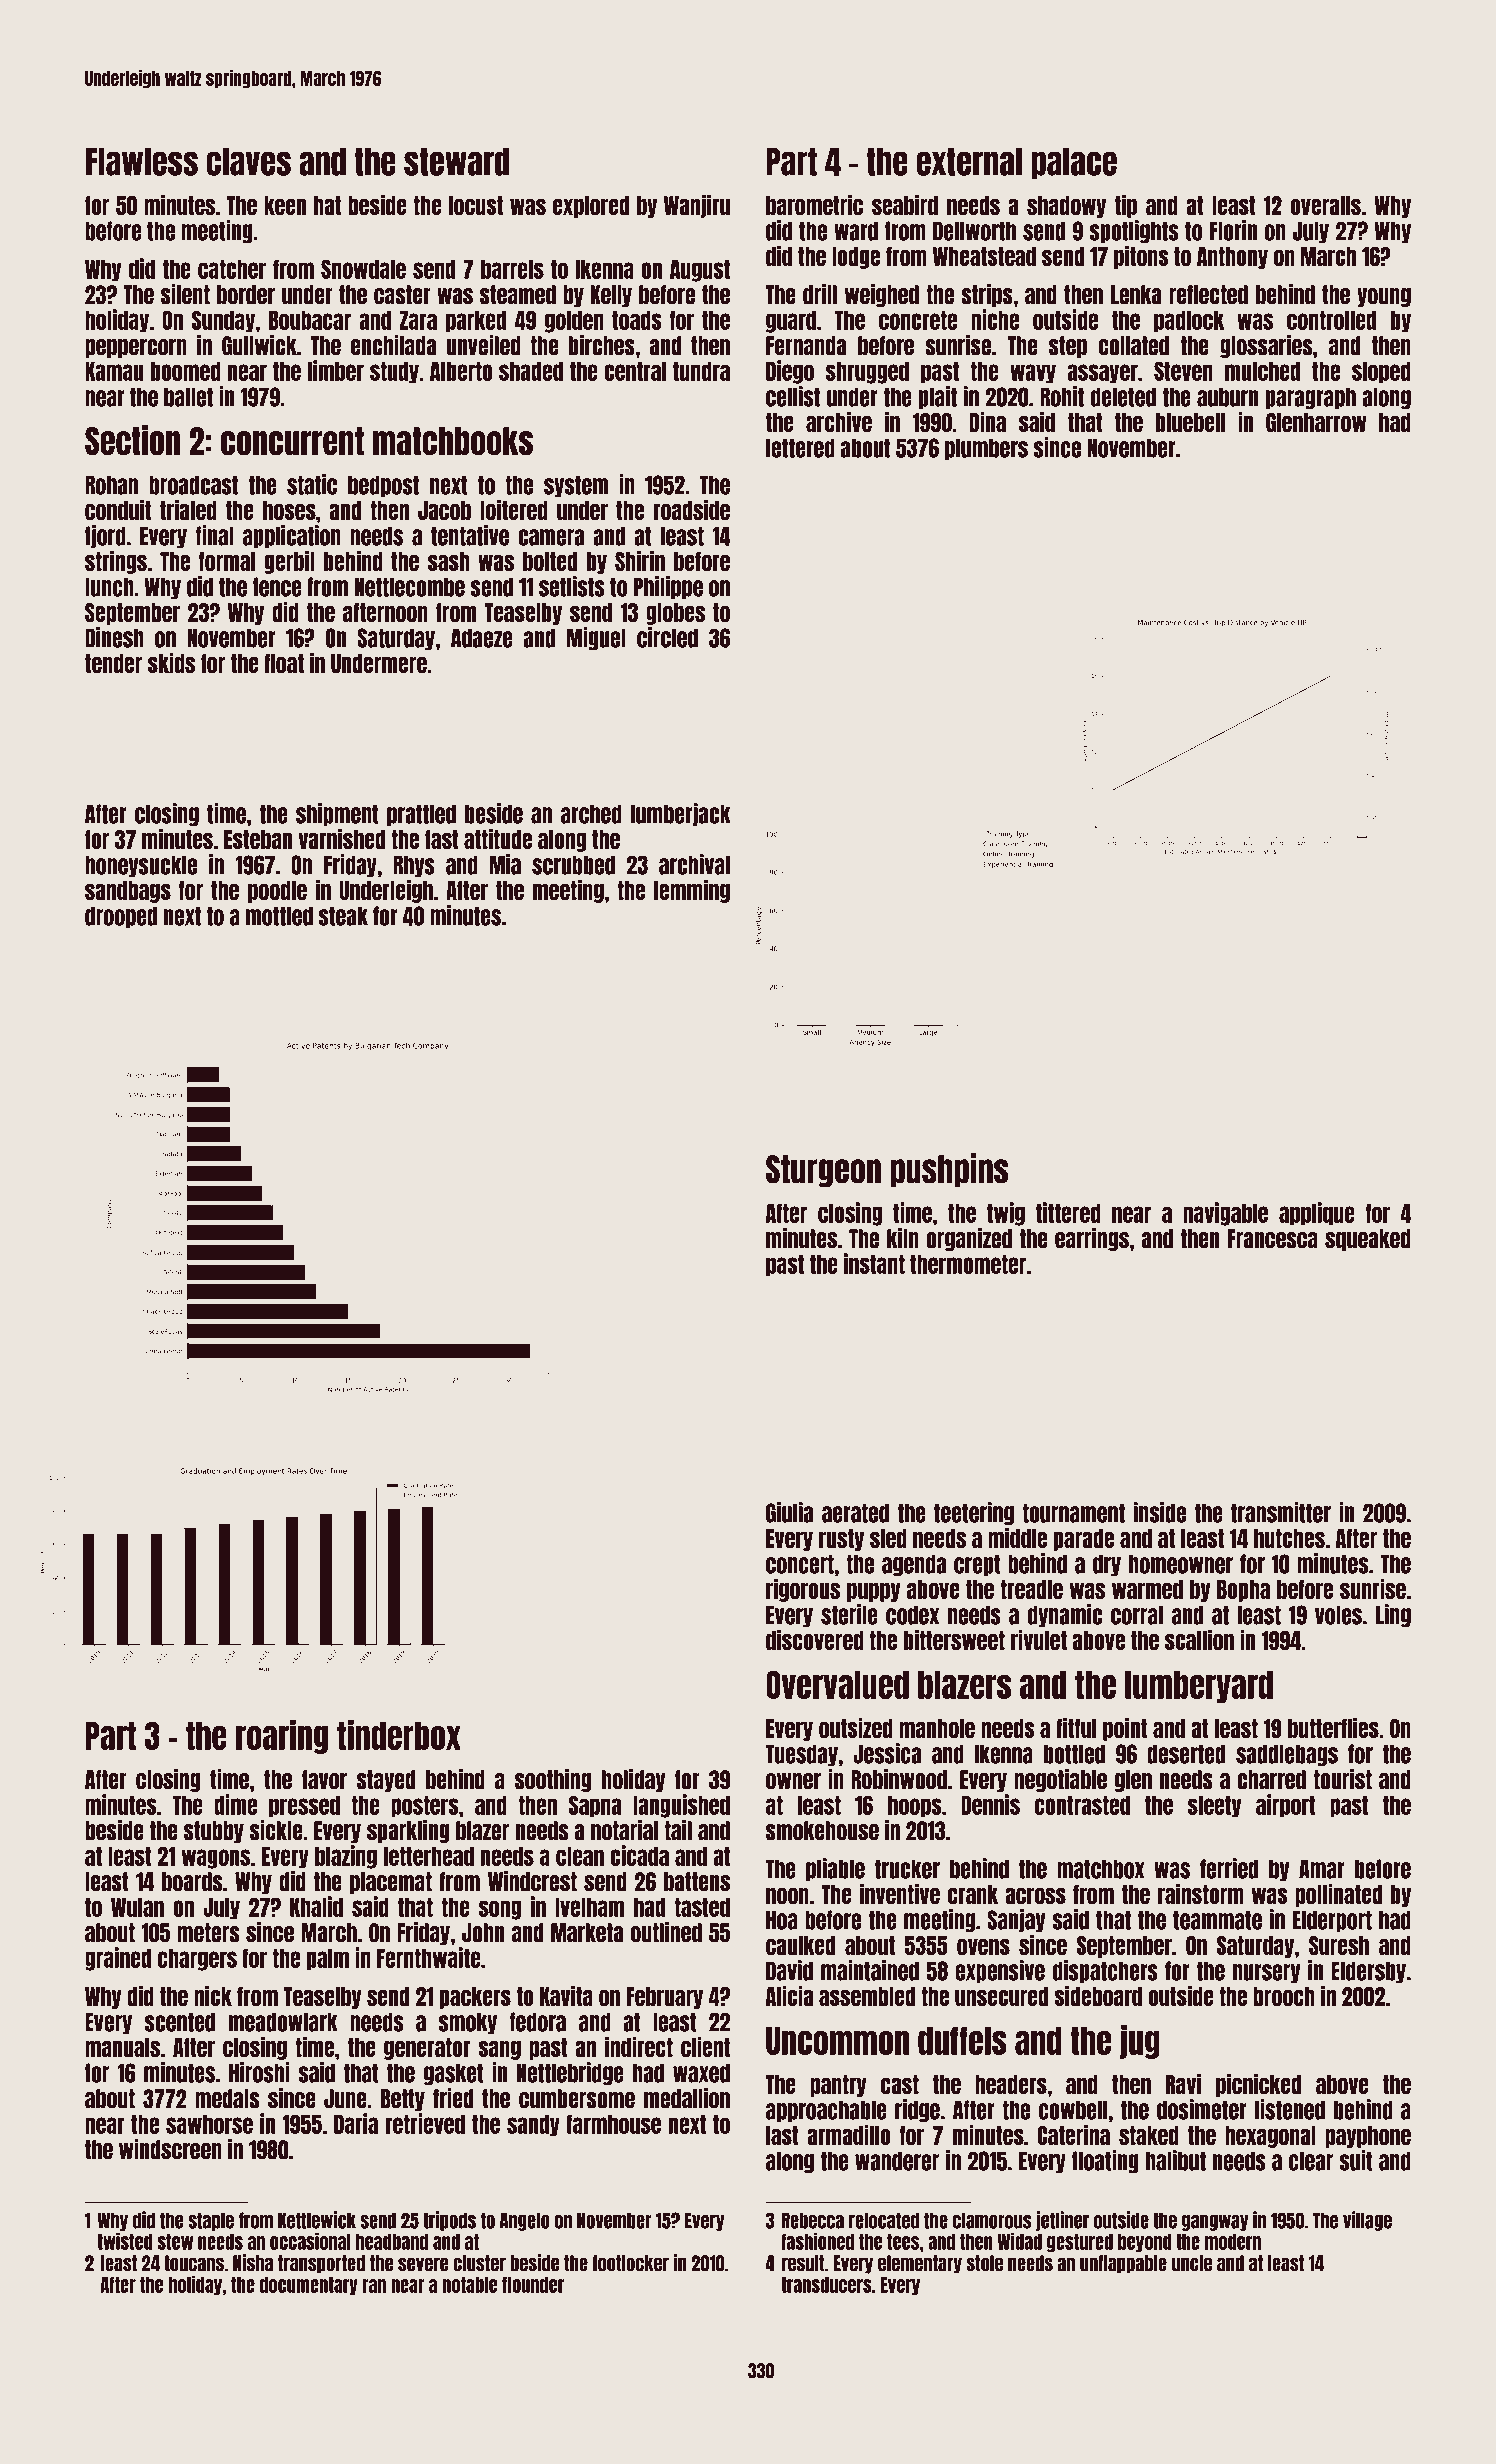 This document has width=1496, height=2464. Describe the element at coordinates (1190, 422) in the document. I see `bluebell` at that location.
